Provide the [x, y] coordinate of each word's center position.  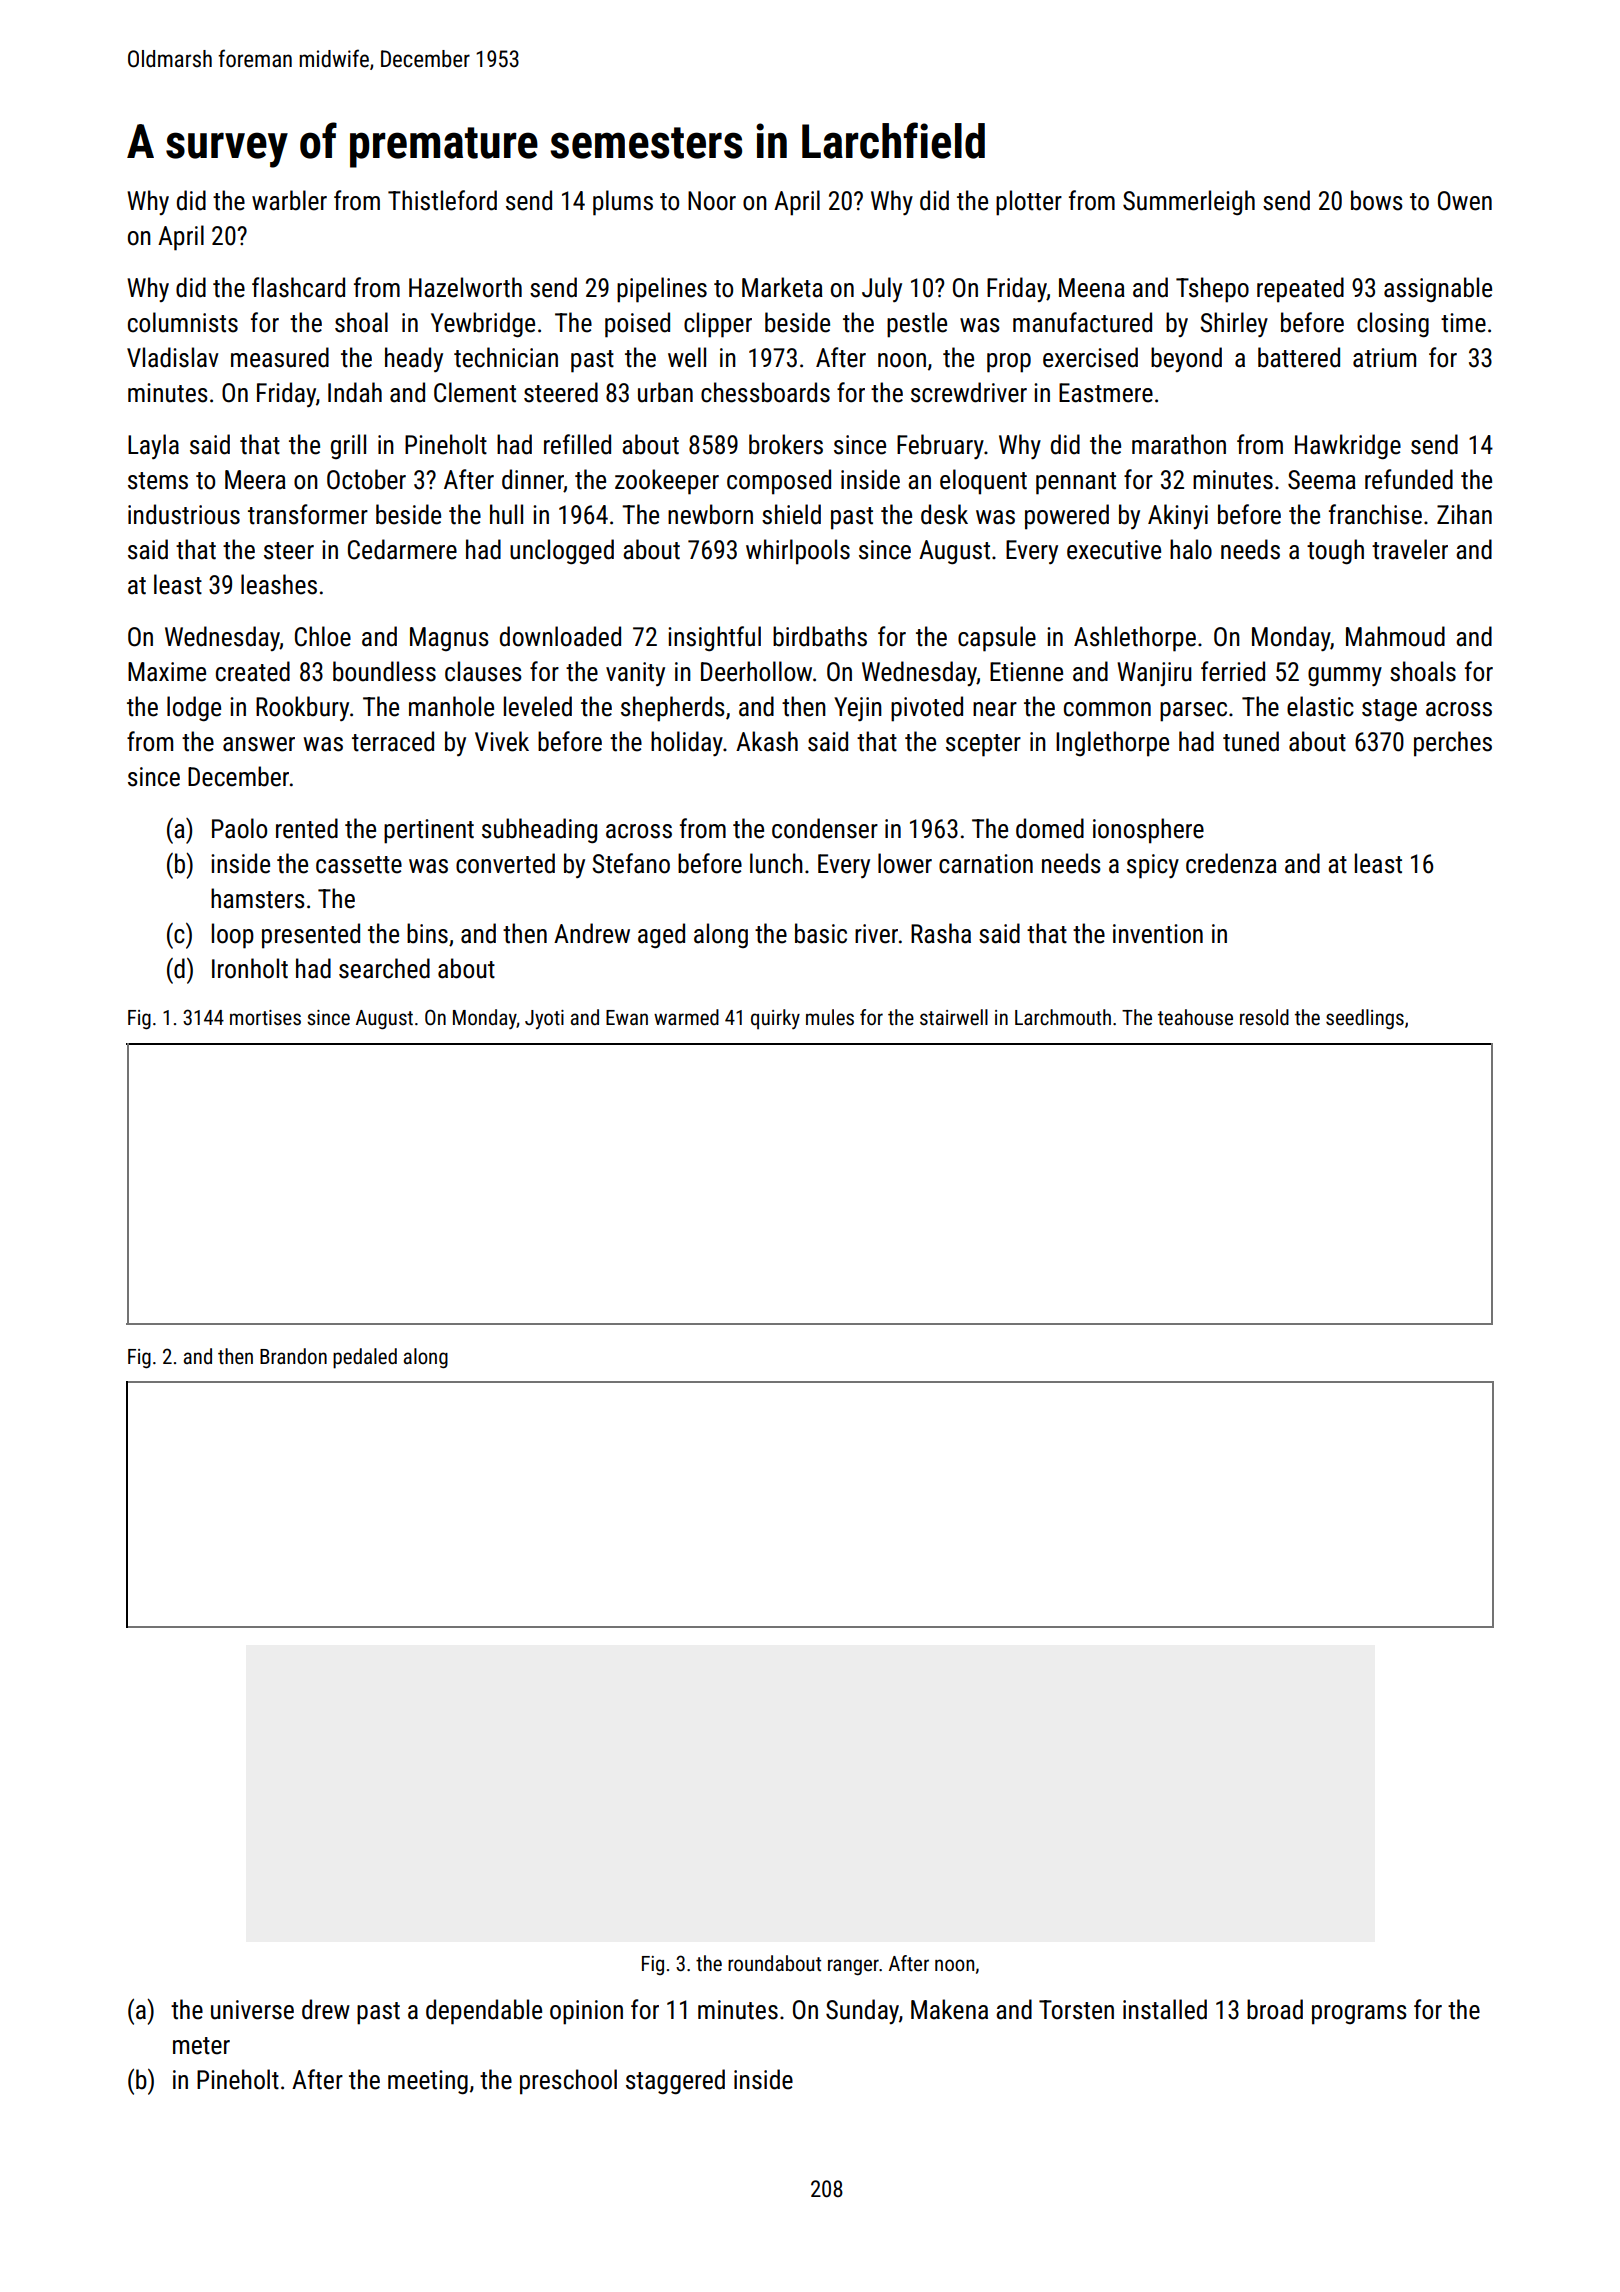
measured [280, 357]
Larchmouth [1063, 1017]
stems [158, 481]
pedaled [365, 1358]
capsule [997, 639]
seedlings [1365, 1019]
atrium [1384, 358]
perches [1453, 744]
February [940, 446]
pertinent [429, 831]
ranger [853, 1967]
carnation [986, 864]
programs [1359, 2015]
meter [201, 2046]
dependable [484, 2012]
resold [1264, 1017]
